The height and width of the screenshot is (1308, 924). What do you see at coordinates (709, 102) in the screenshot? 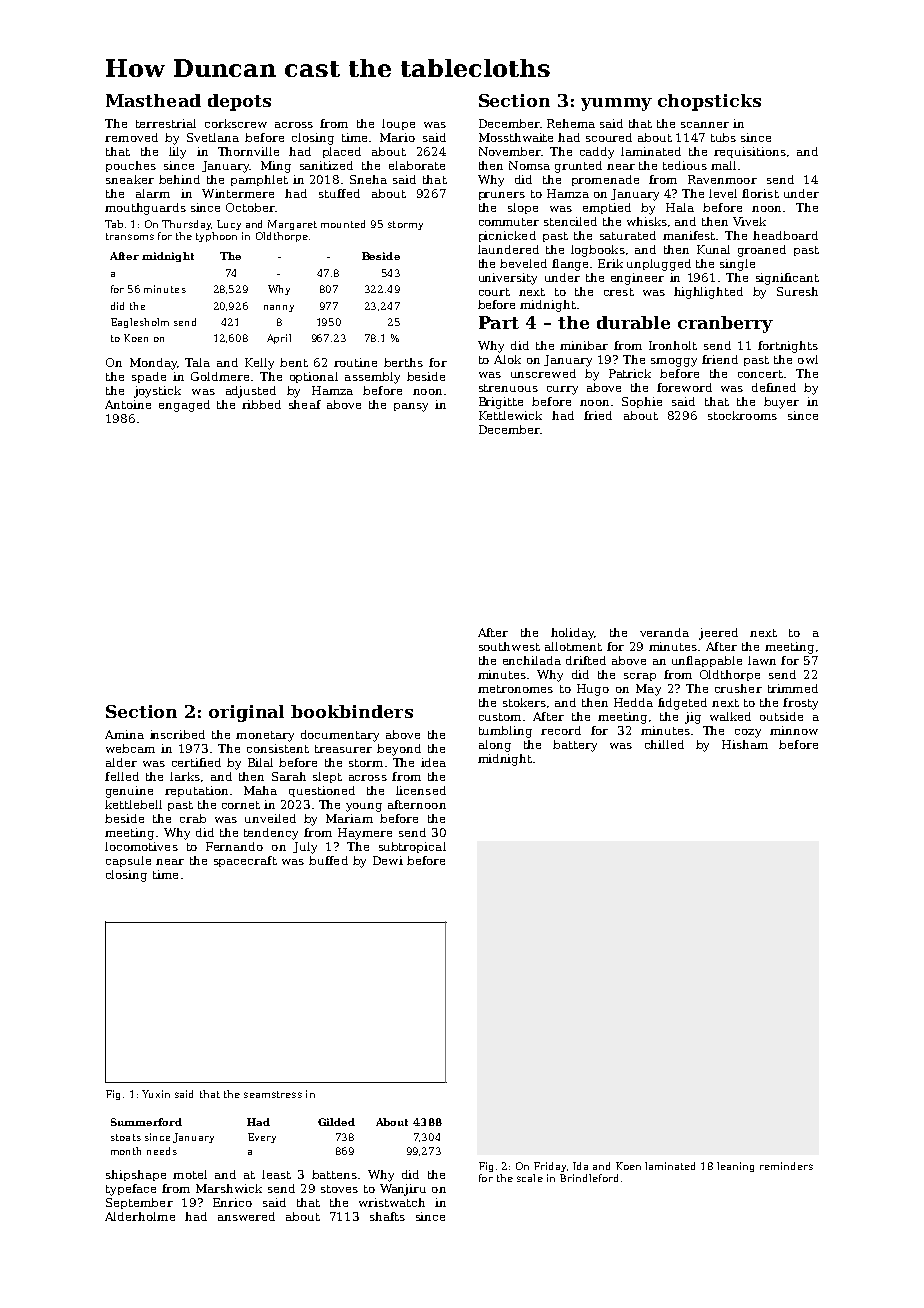
I see `chopsticks` at bounding box center [709, 102].
